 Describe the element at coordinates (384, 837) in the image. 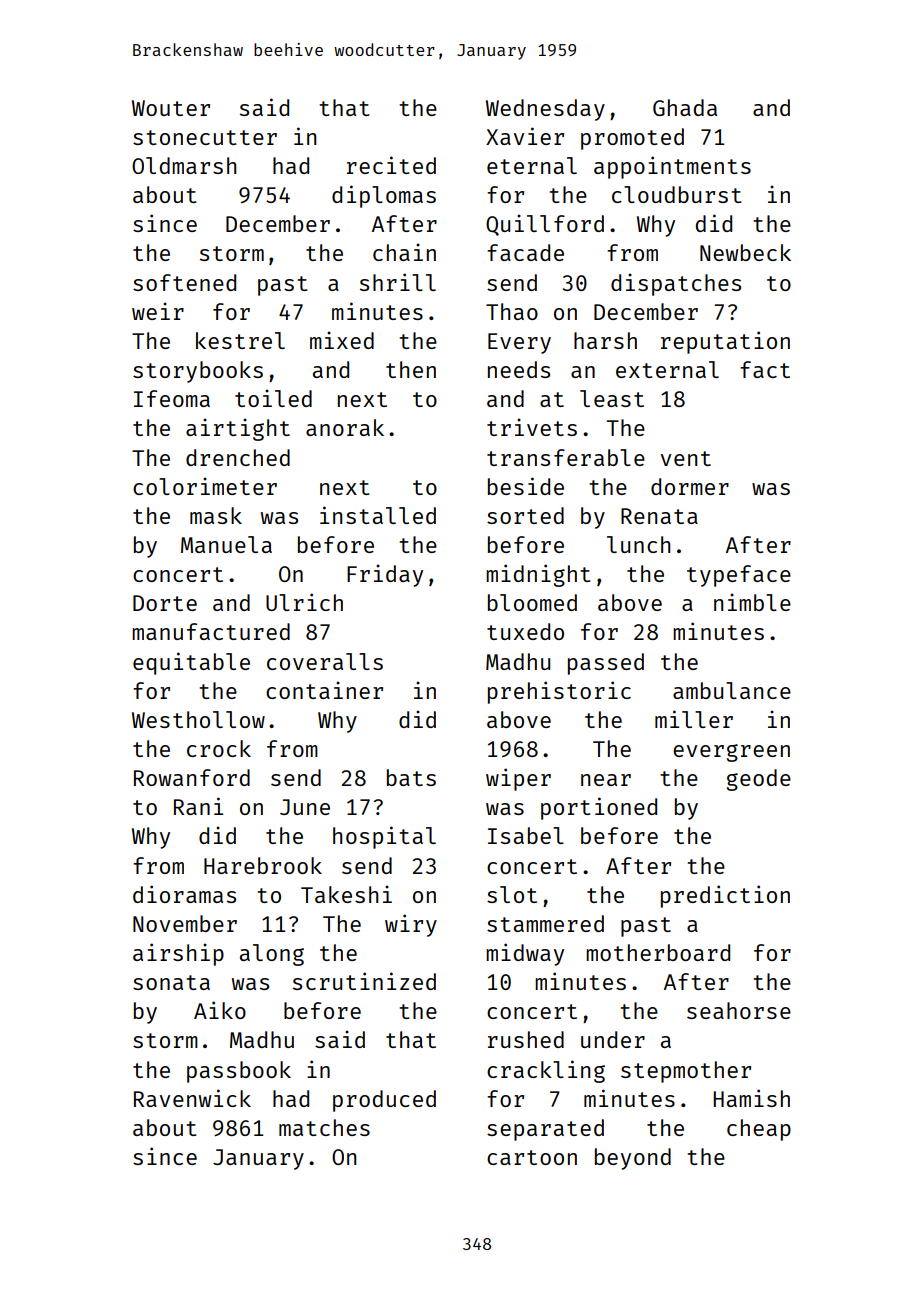

I see `hospital` at that location.
